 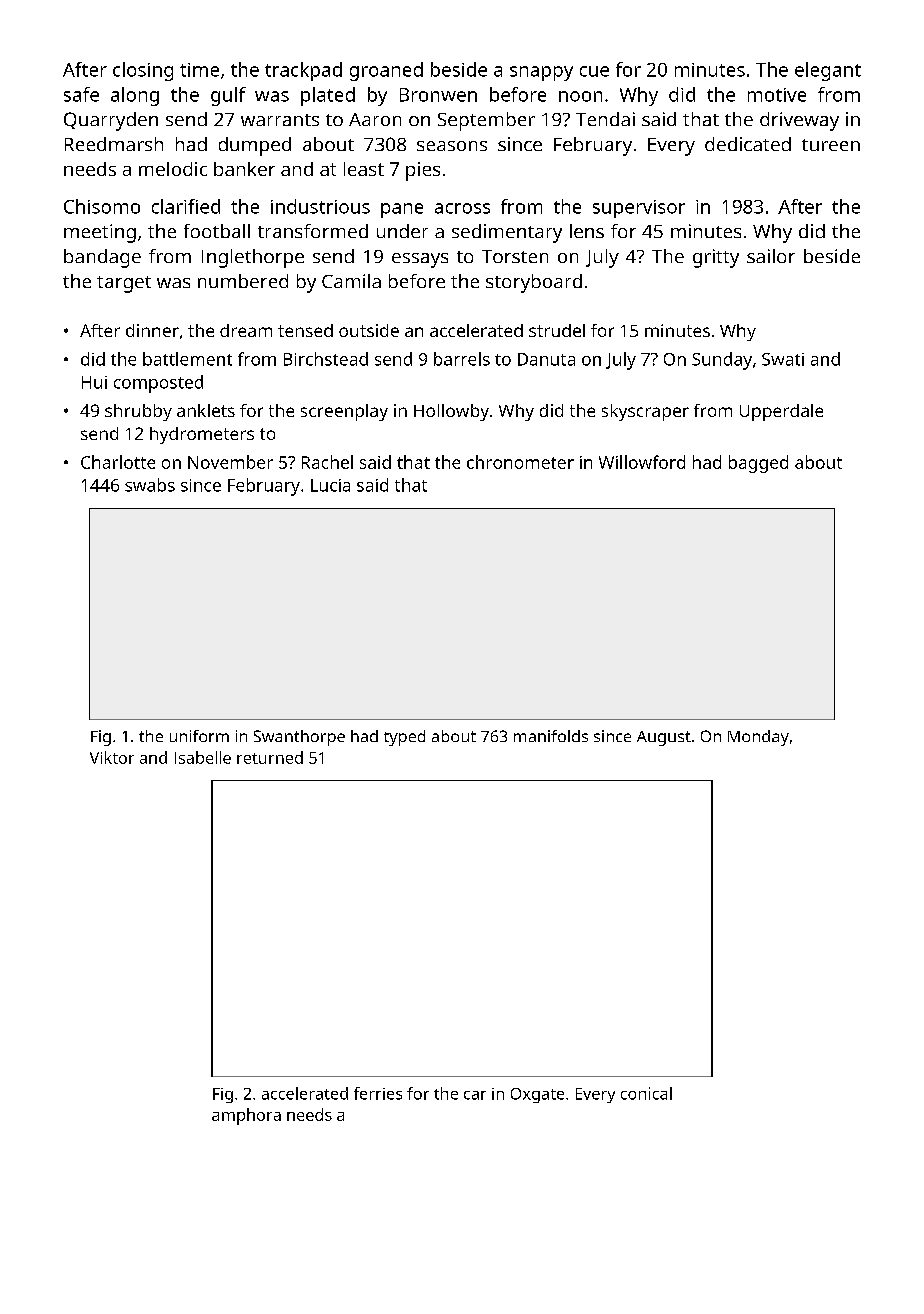 What do you see at coordinates (270, 757) in the page?
I see `returned` at bounding box center [270, 757].
